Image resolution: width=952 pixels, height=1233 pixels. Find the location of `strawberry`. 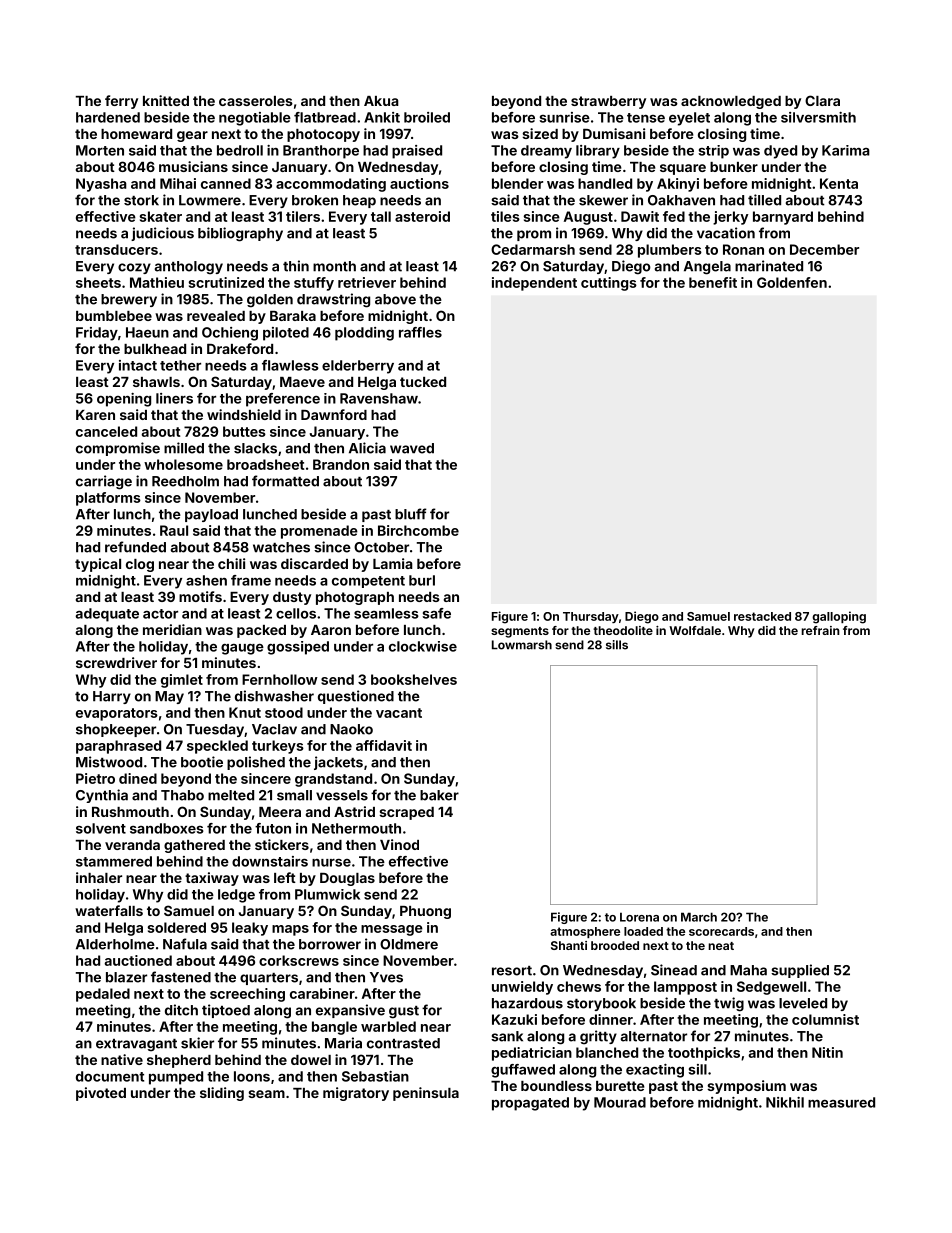

strawberry is located at coordinates (608, 102).
